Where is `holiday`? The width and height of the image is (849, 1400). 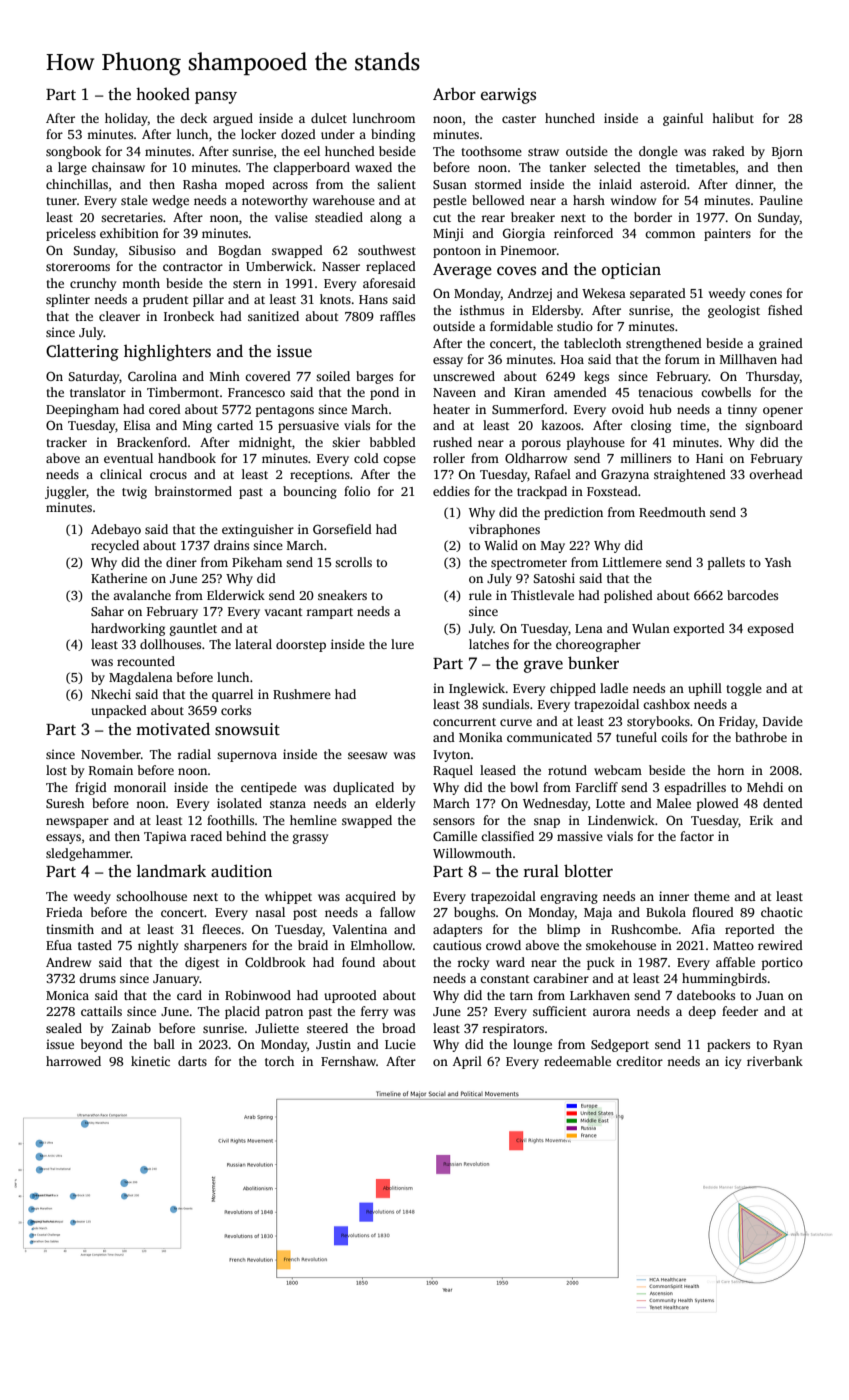
holiday is located at coordinates (126, 119).
